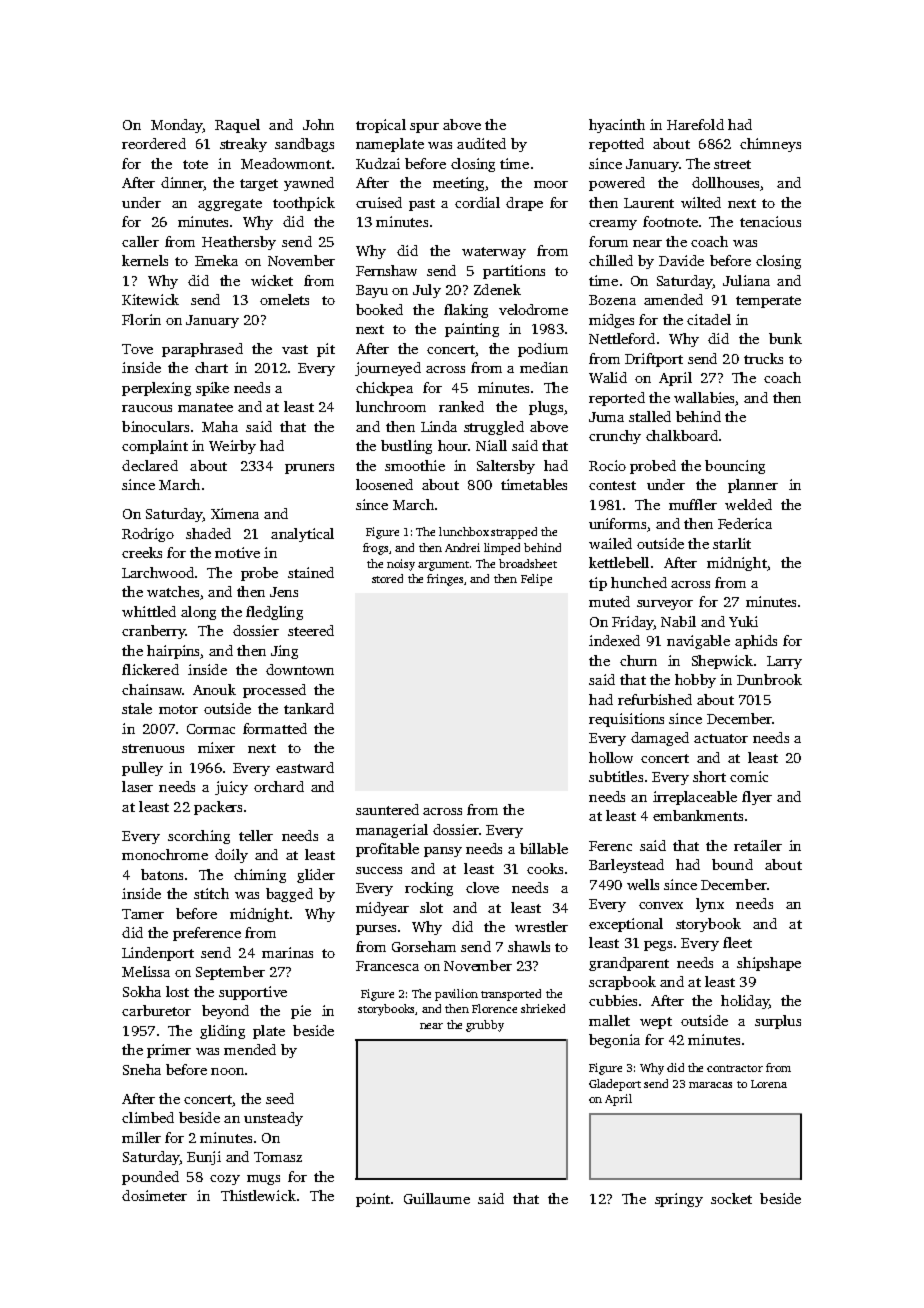 The width and height of the image is (924, 1308). I want to click on wallabies, so click(704, 397).
